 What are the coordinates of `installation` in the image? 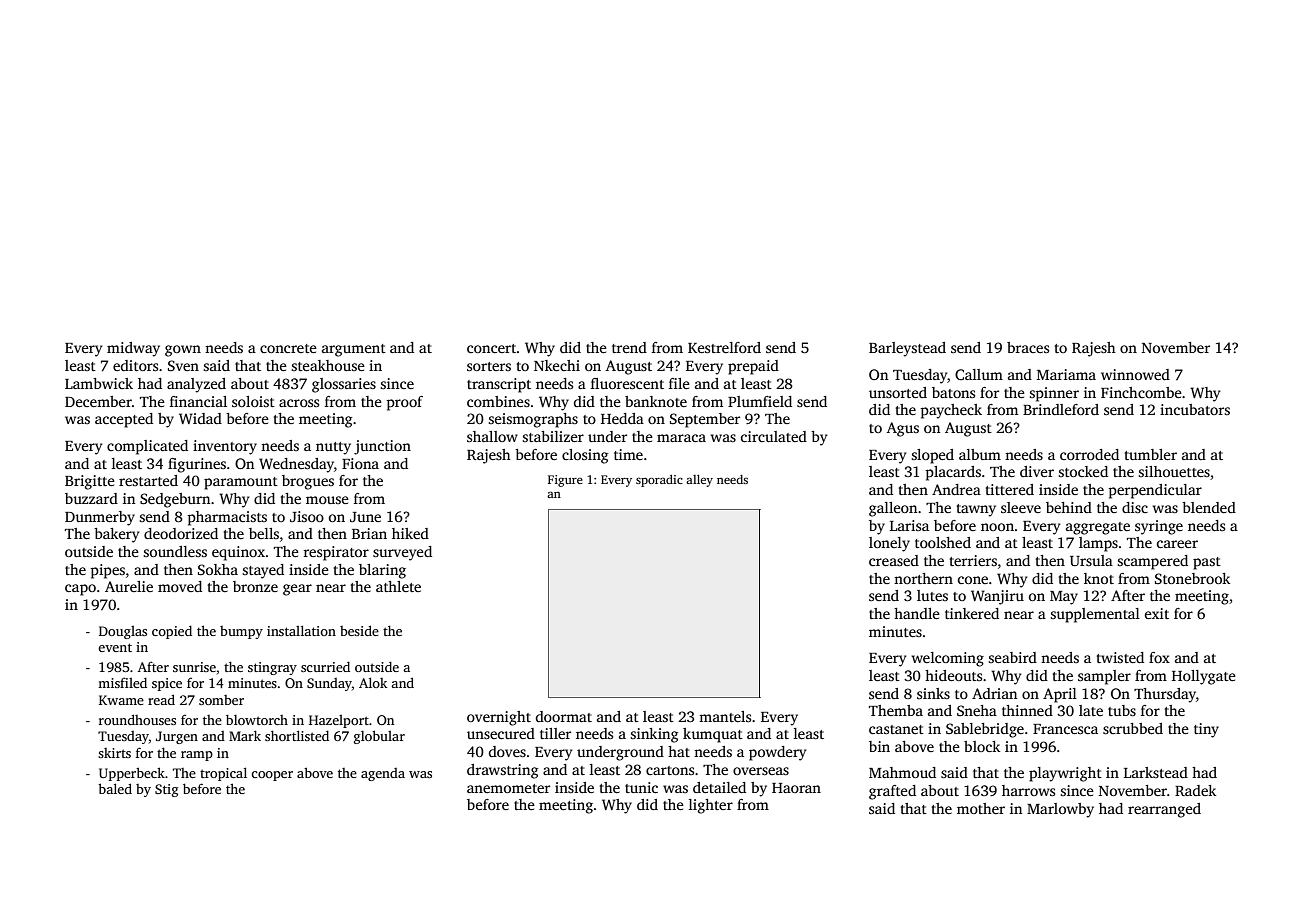 It's located at (301, 630).
